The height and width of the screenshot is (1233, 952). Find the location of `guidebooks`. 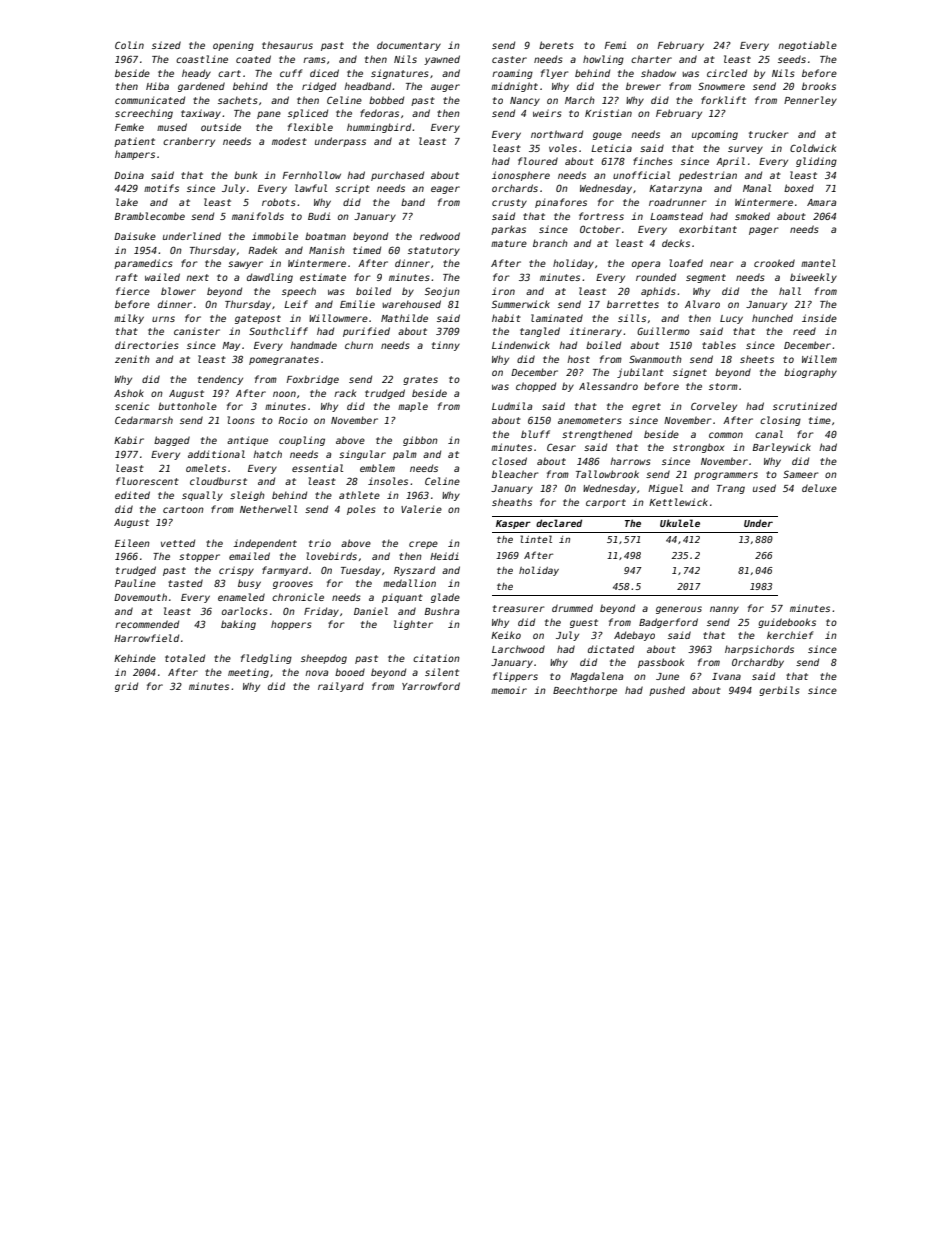

guidebooks is located at coordinates (787, 623).
